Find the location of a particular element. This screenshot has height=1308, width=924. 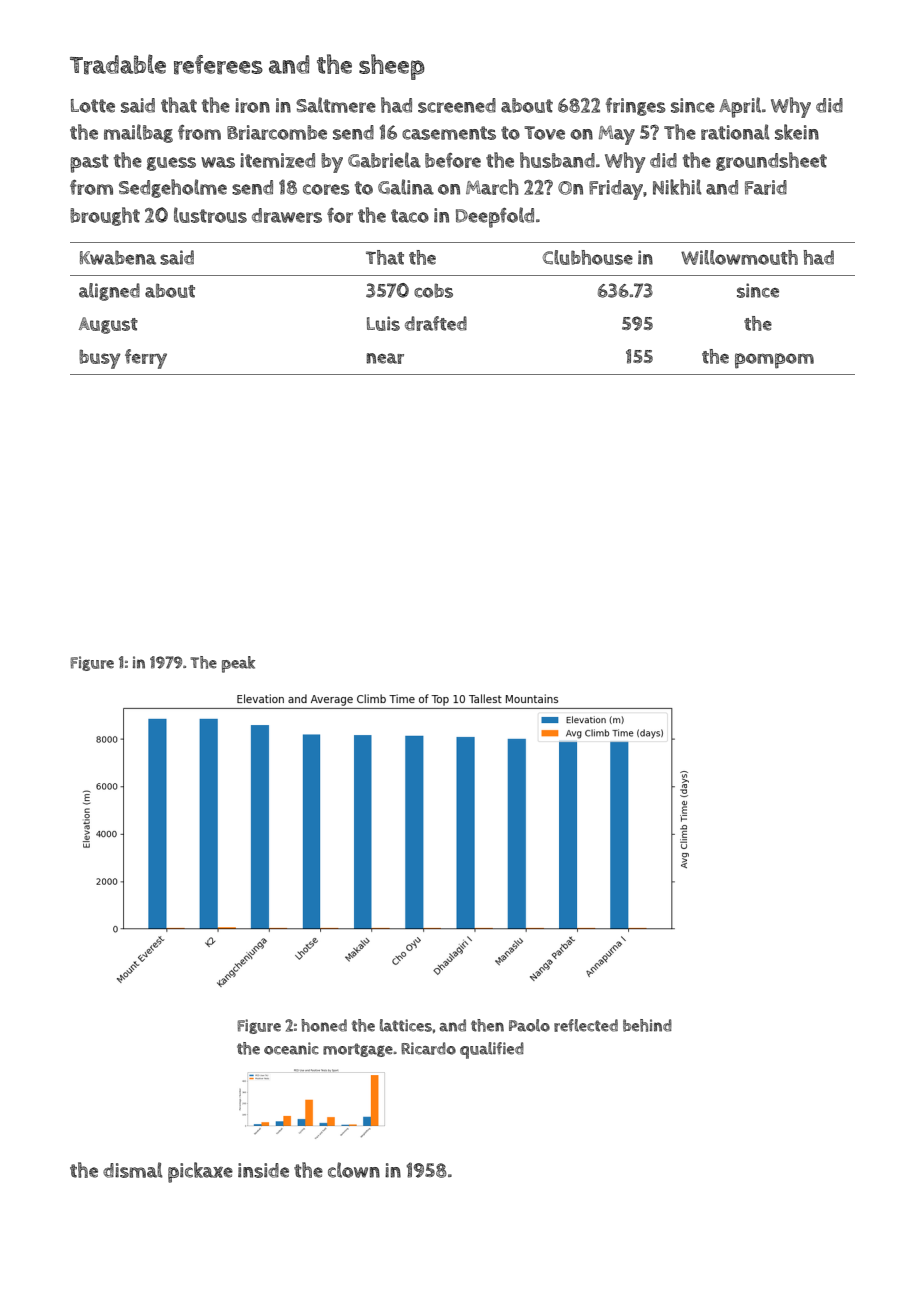

sheep is located at coordinates (392, 67).
